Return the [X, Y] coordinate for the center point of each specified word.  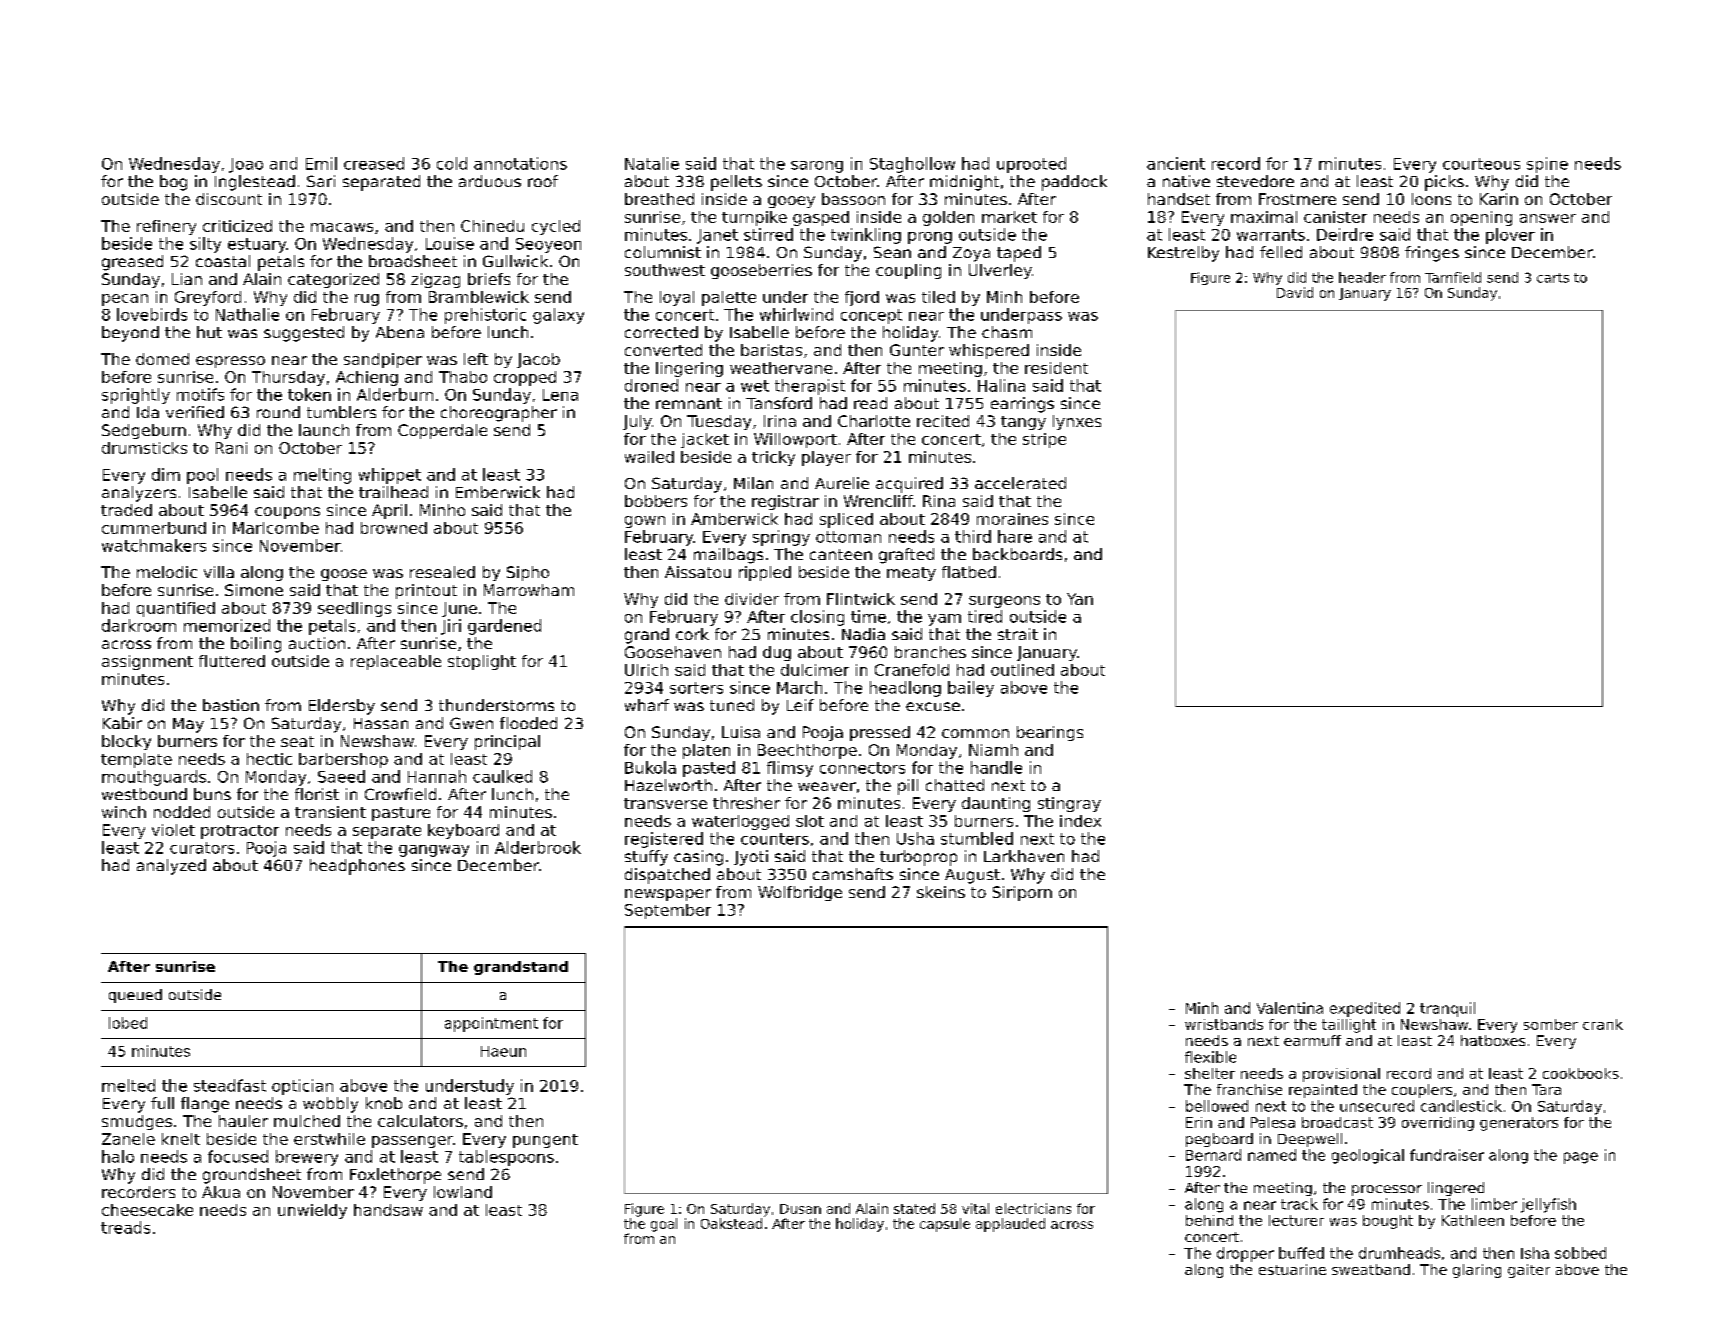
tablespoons [506, 1158]
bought [1388, 1222]
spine [1547, 165]
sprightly [136, 396]
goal [664, 1225]
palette [729, 298]
